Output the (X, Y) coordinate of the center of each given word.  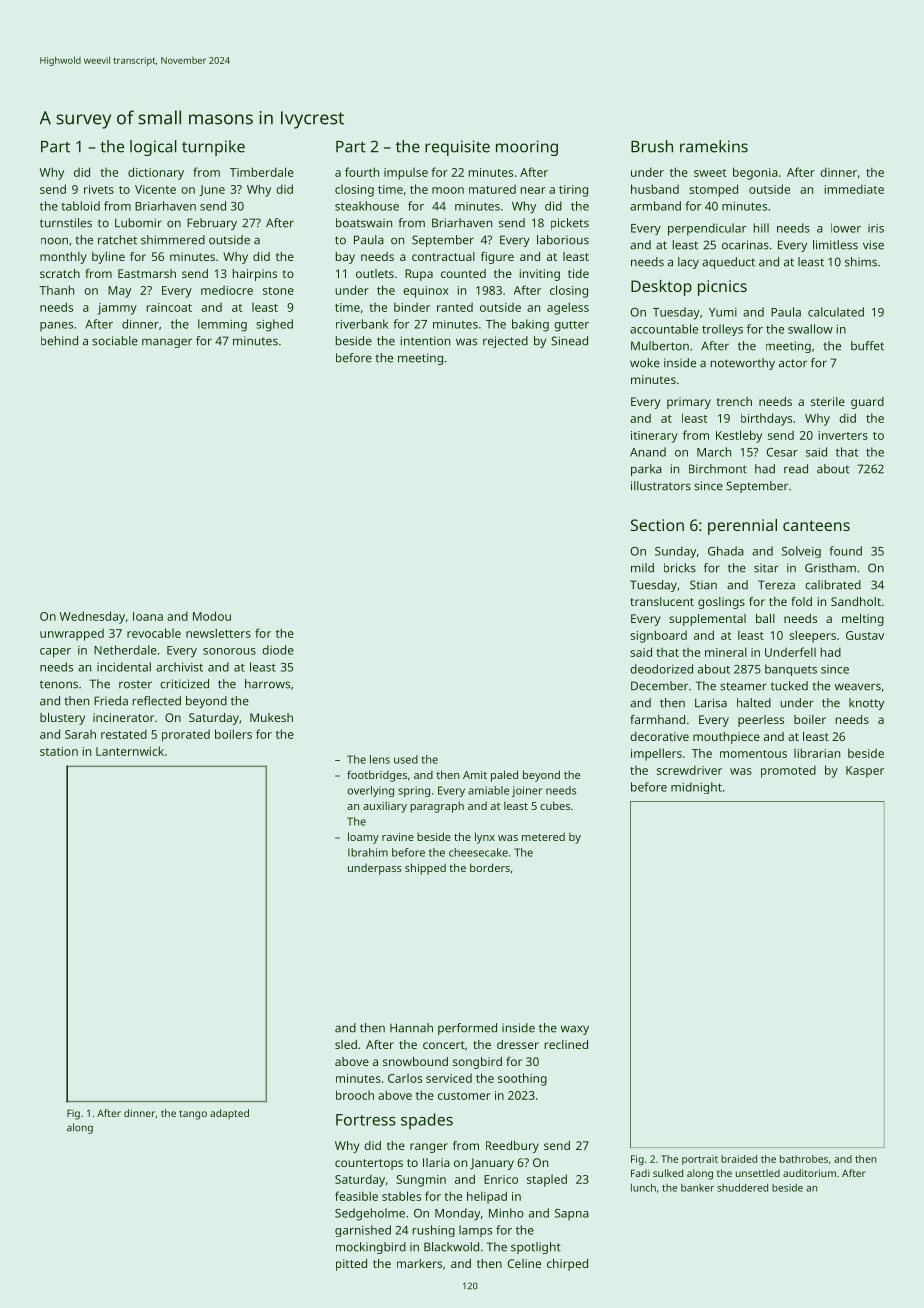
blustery (62, 719)
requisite (457, 148)
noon (54, 241)
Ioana (148, 616)
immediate (854, 189)
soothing (522, 1079)
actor (793, 363)
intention (425, 341)
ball (765, 618)
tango (193, 1115)
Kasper (865, 772)
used (406, 759)
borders (490, 867)
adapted (229, 1114)
